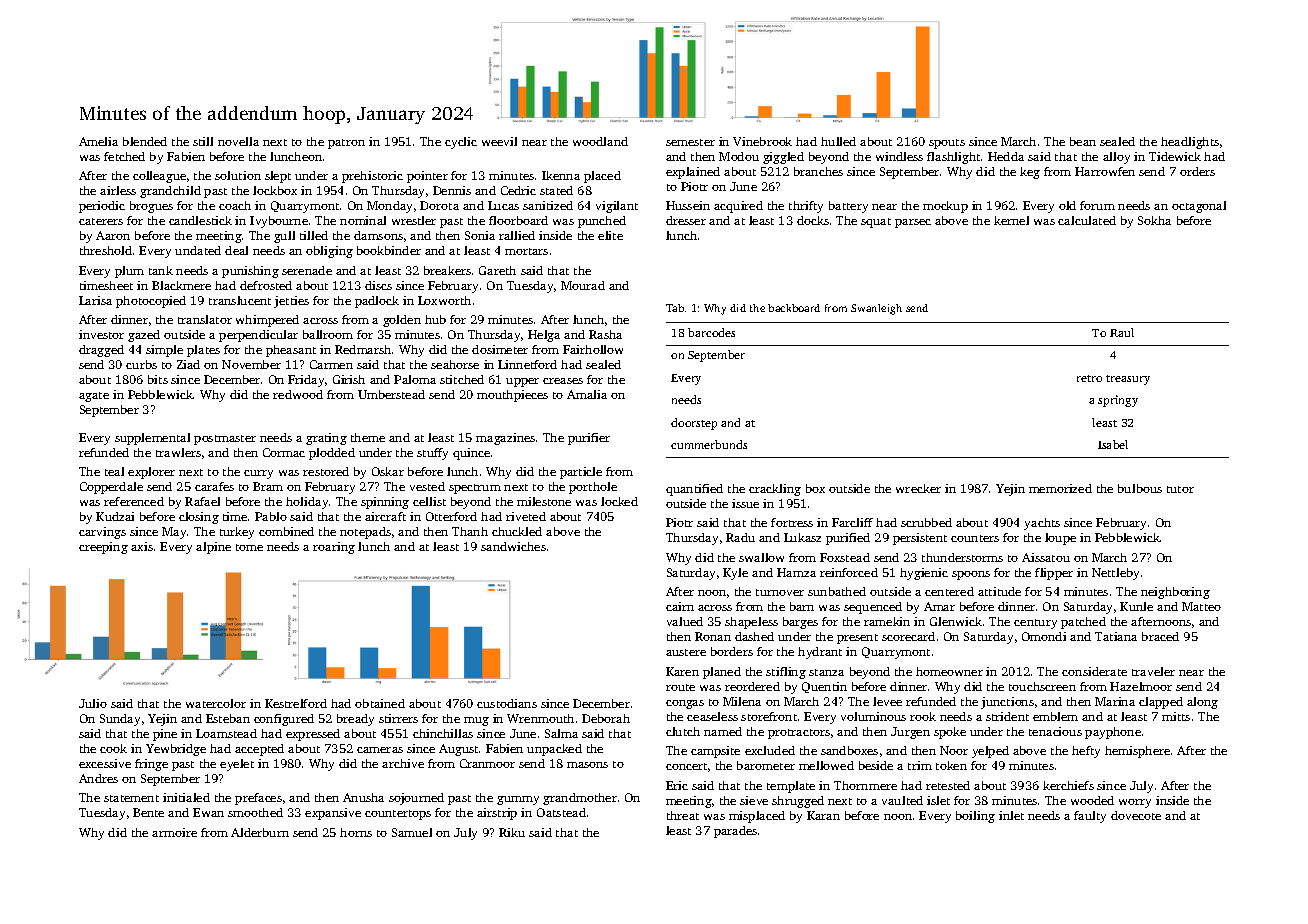  Describe the element at coordinates (735, 832) in the screenshot. I see `parades` at that location.
